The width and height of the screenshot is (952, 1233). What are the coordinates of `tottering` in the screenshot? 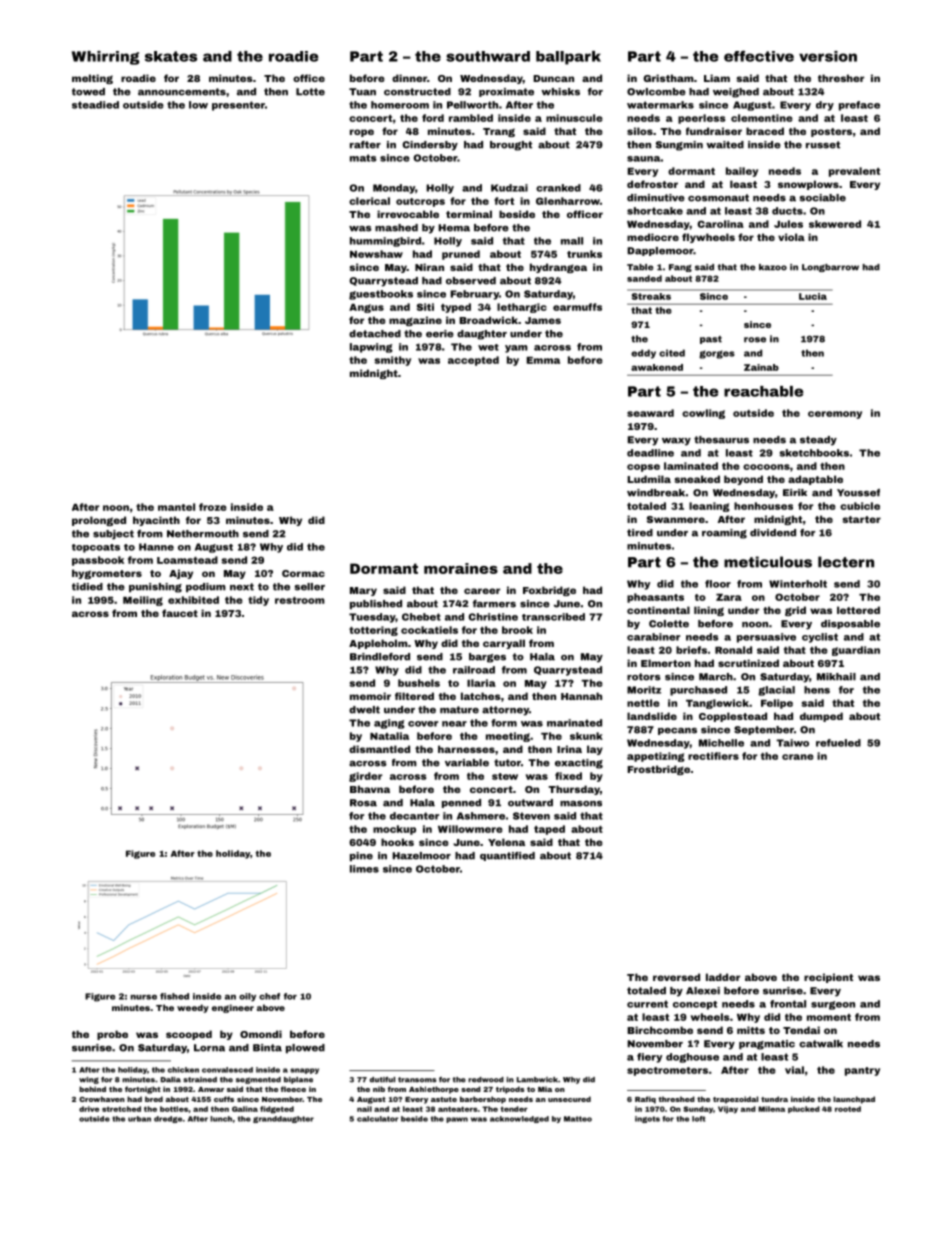 It's located at (373, 631).
